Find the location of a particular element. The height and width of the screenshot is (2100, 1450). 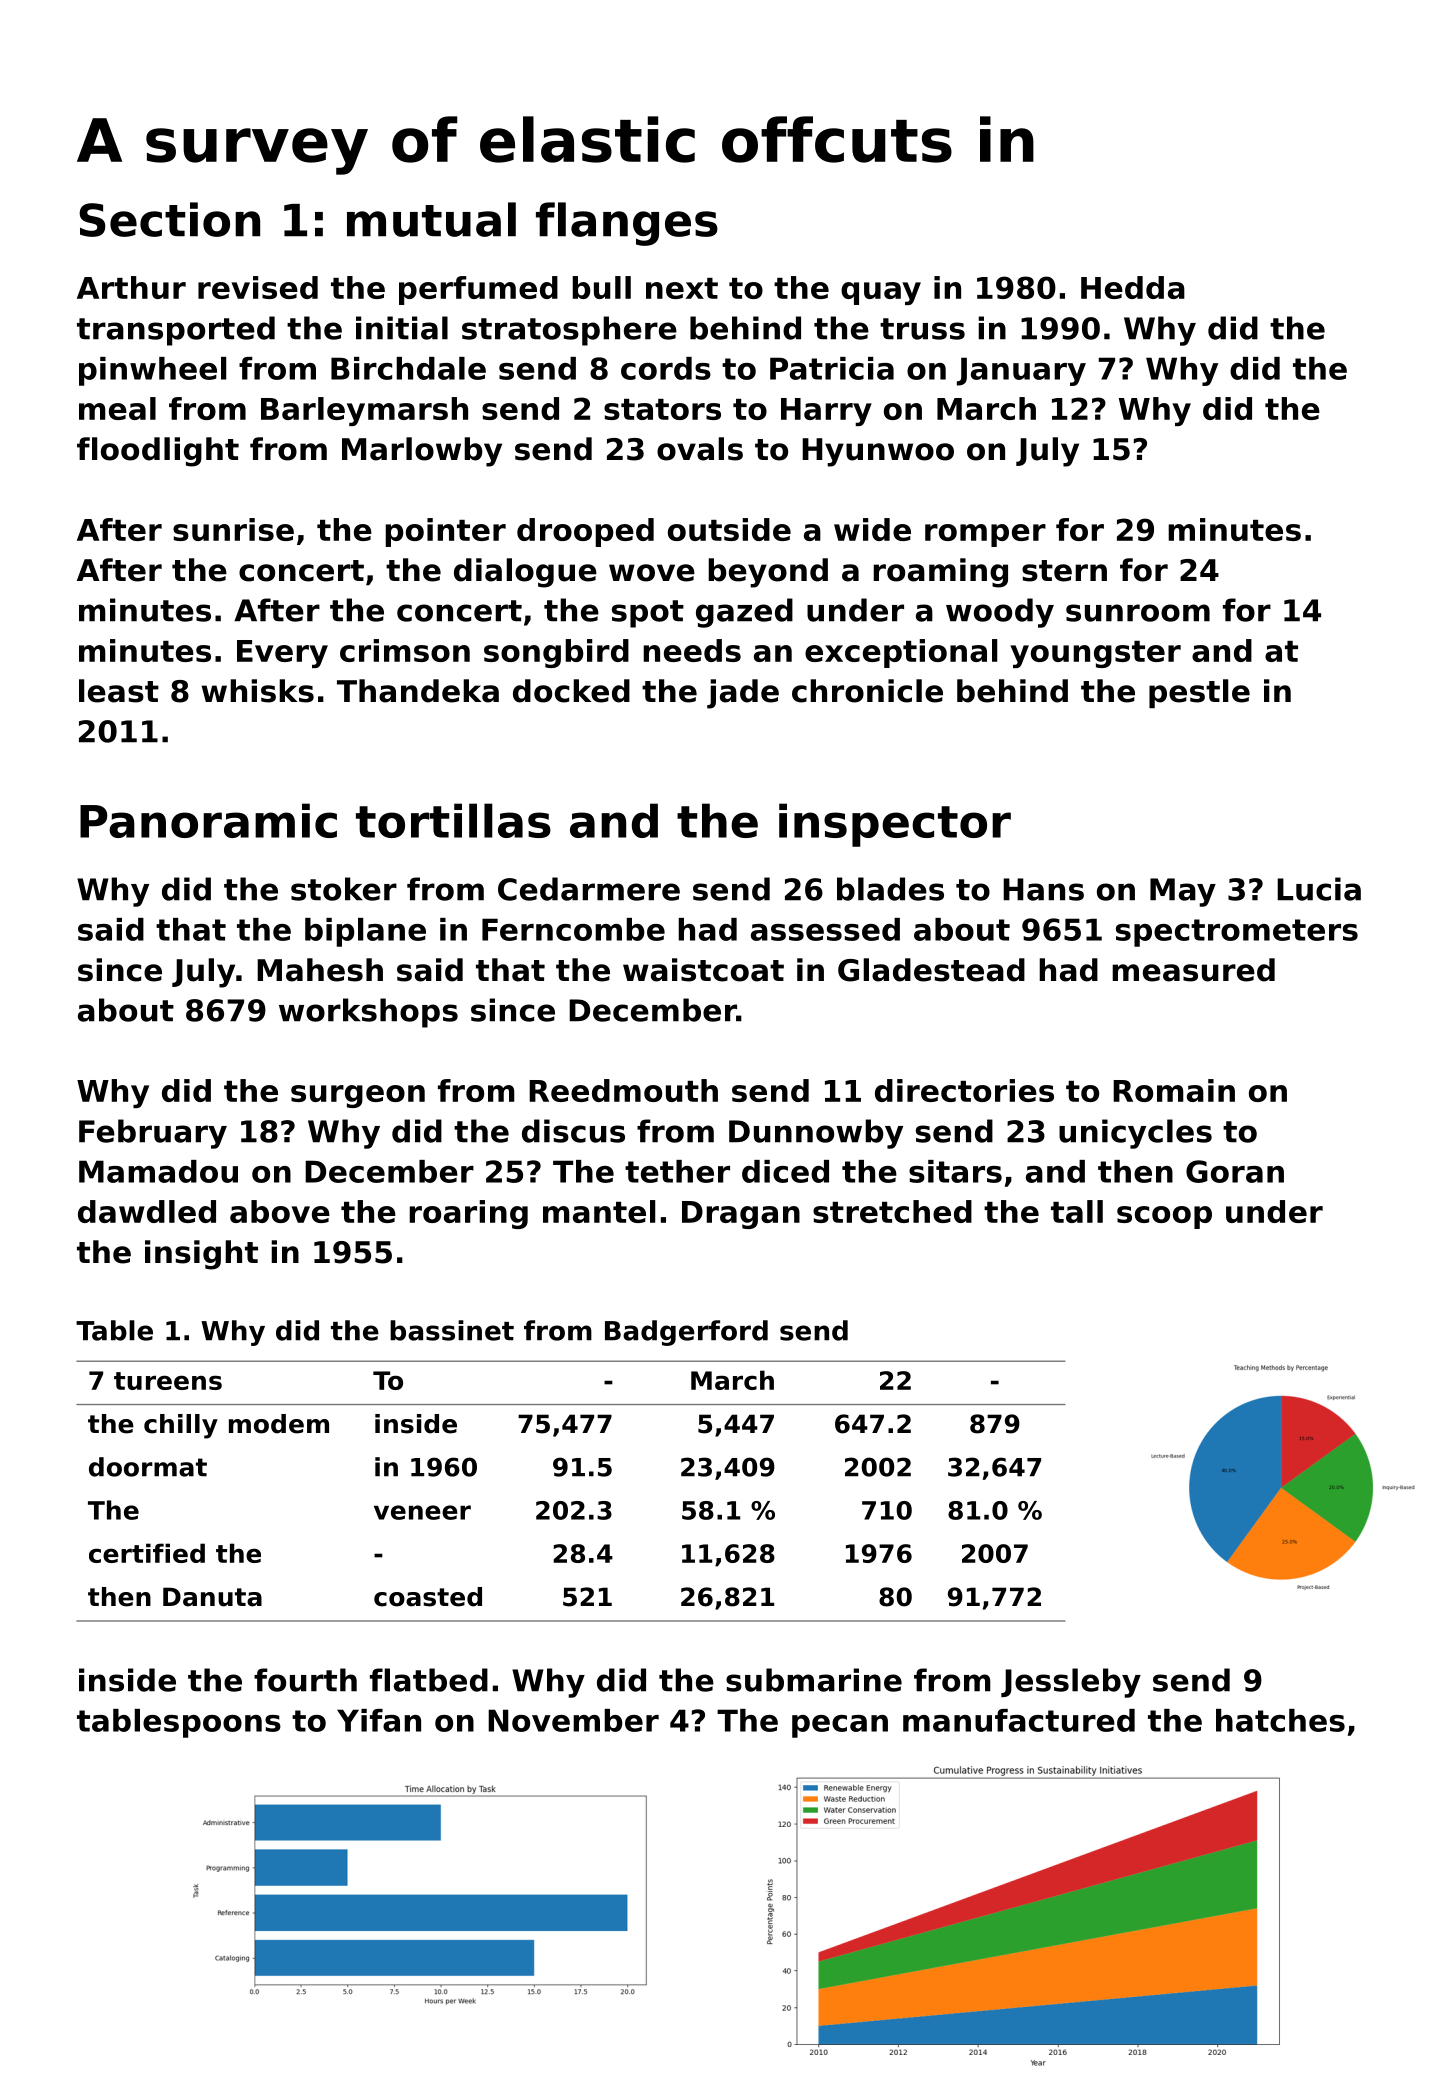

biplane is located at coordinates (365, 932).
